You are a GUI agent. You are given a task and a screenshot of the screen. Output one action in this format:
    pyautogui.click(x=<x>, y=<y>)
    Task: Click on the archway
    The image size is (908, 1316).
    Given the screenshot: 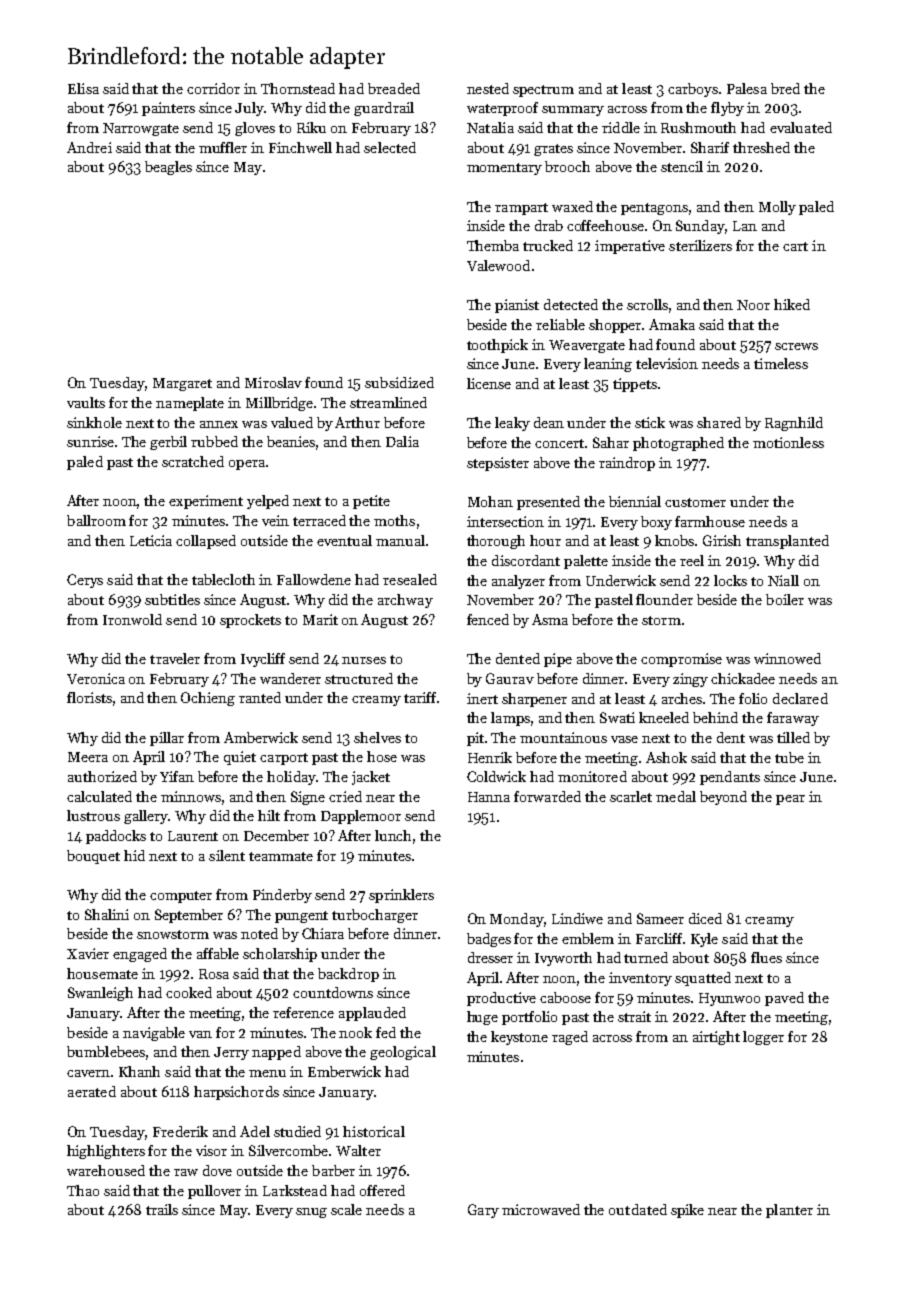 What is the action you would take?
    pyautogui.click(x=405, y=601)
